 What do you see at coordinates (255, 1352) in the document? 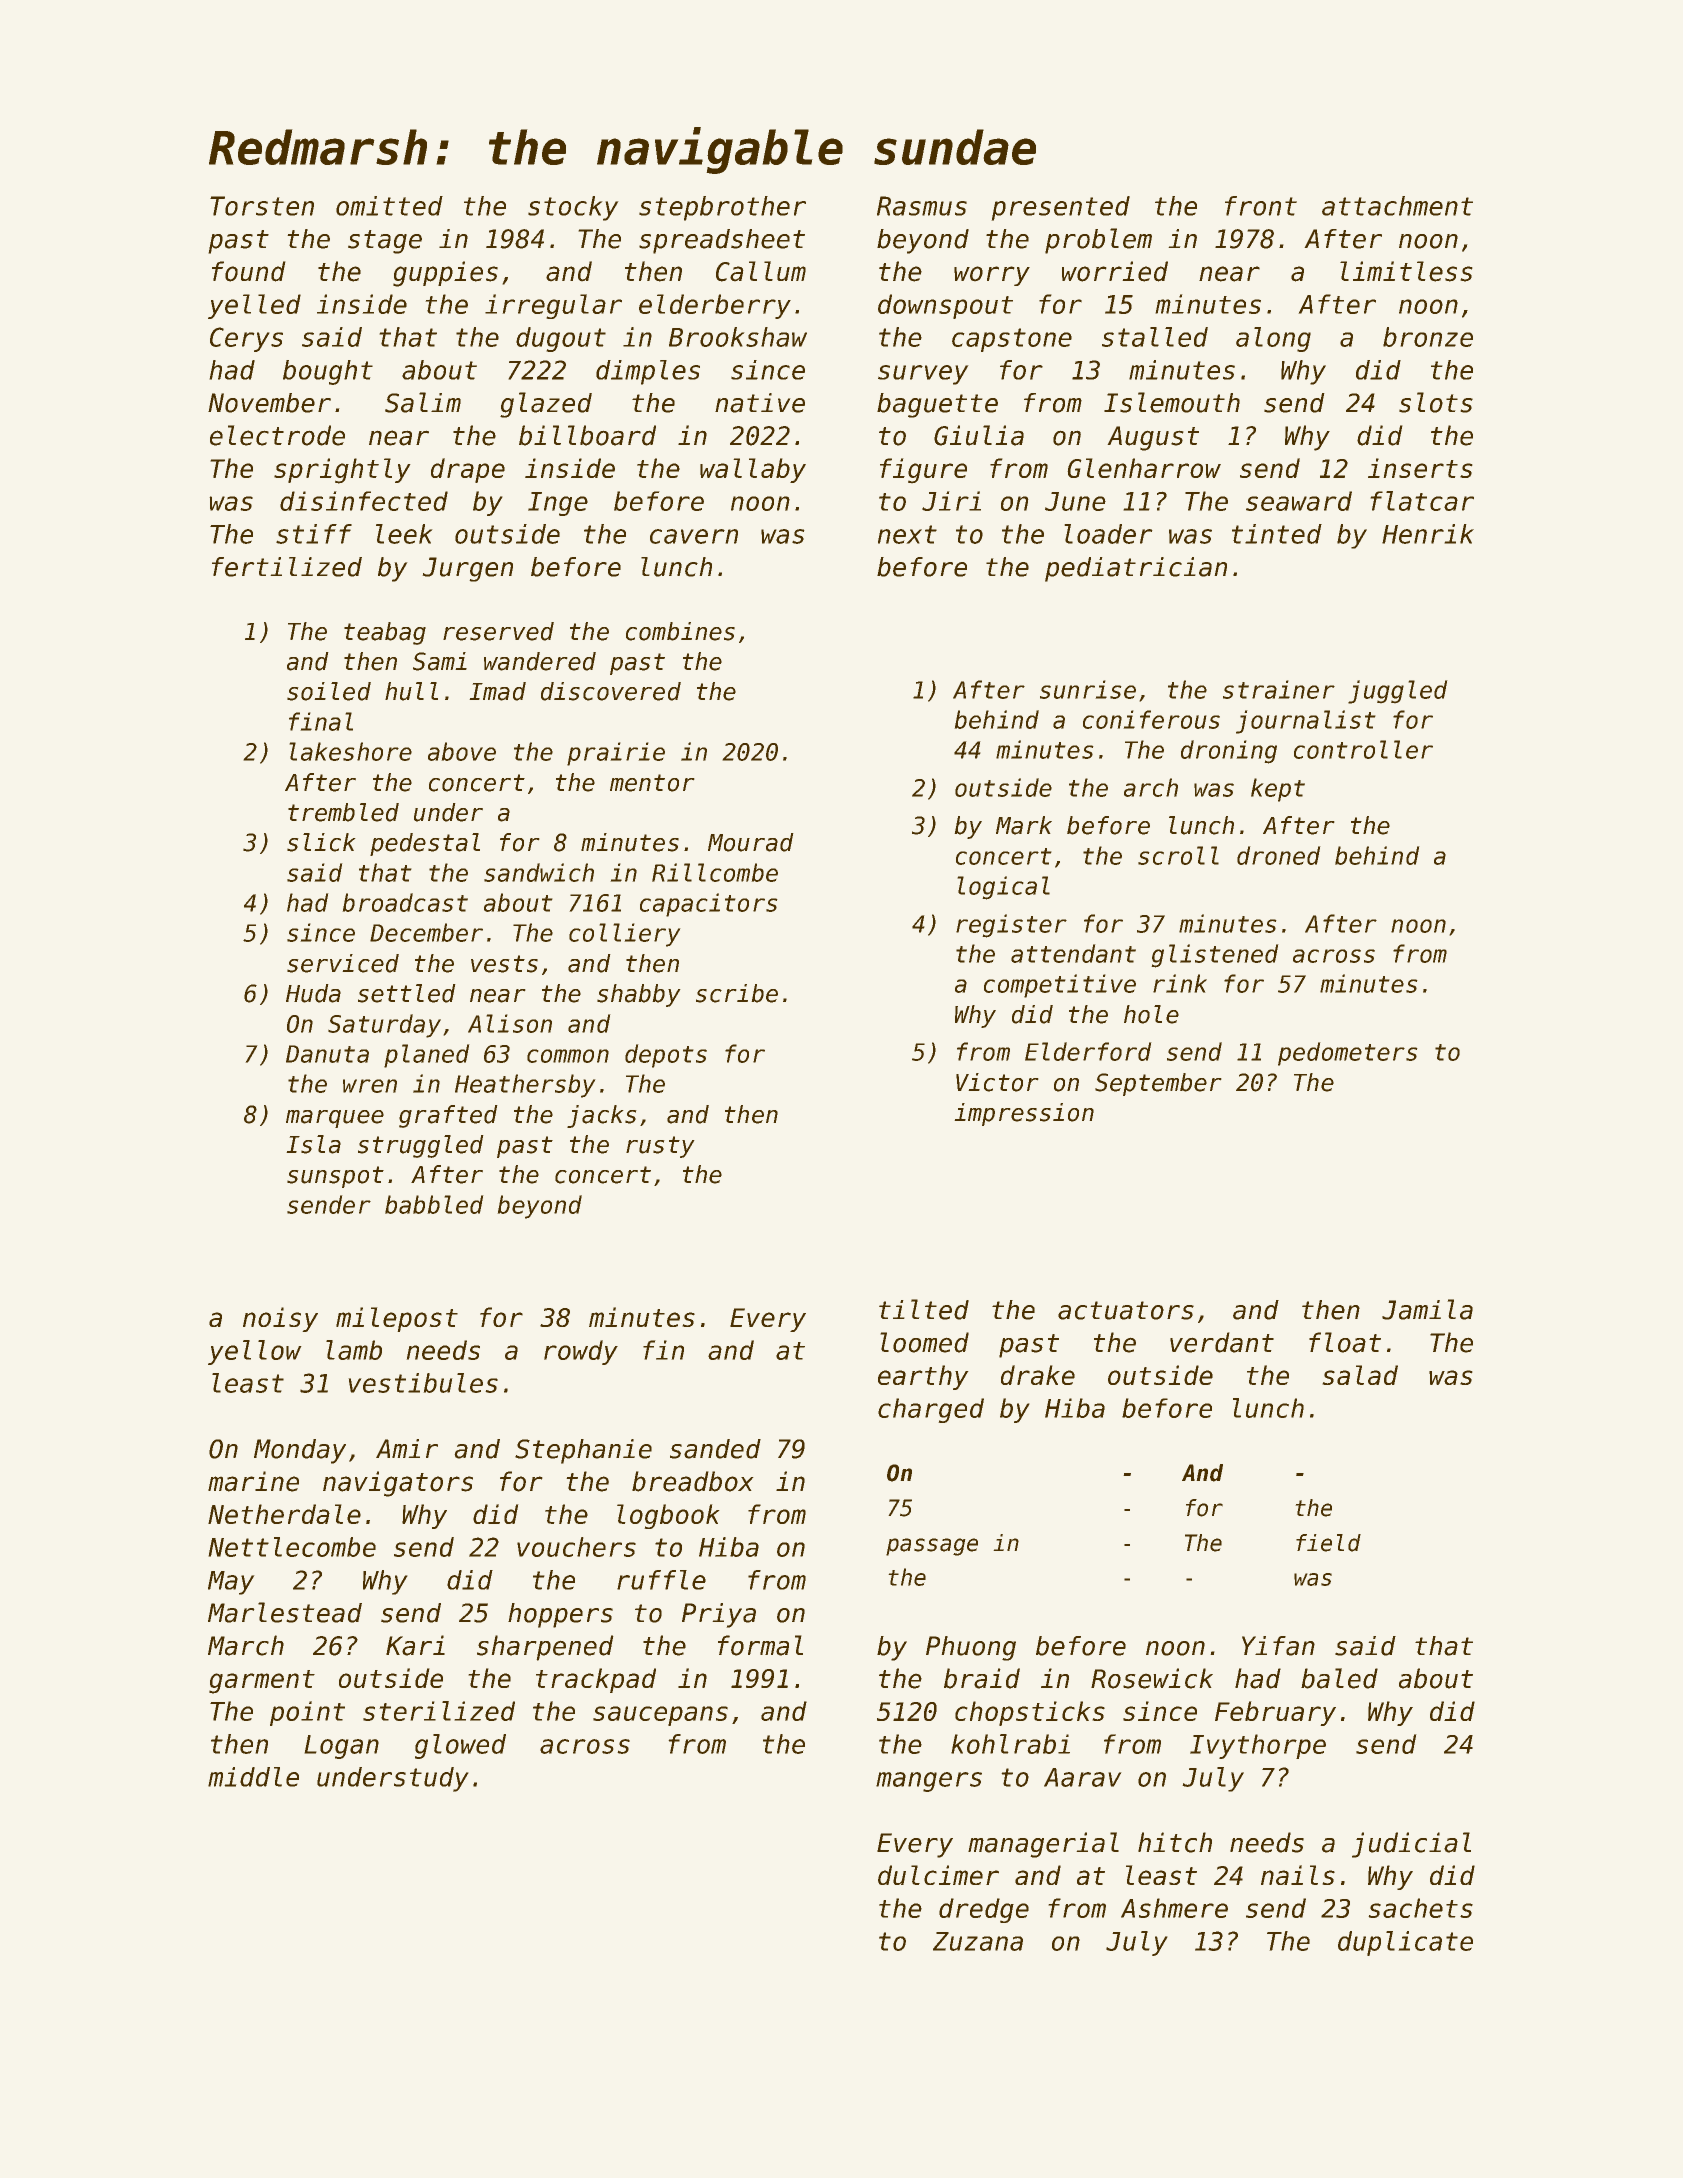
I see `yellow` at bounding box center [255, 1352].
